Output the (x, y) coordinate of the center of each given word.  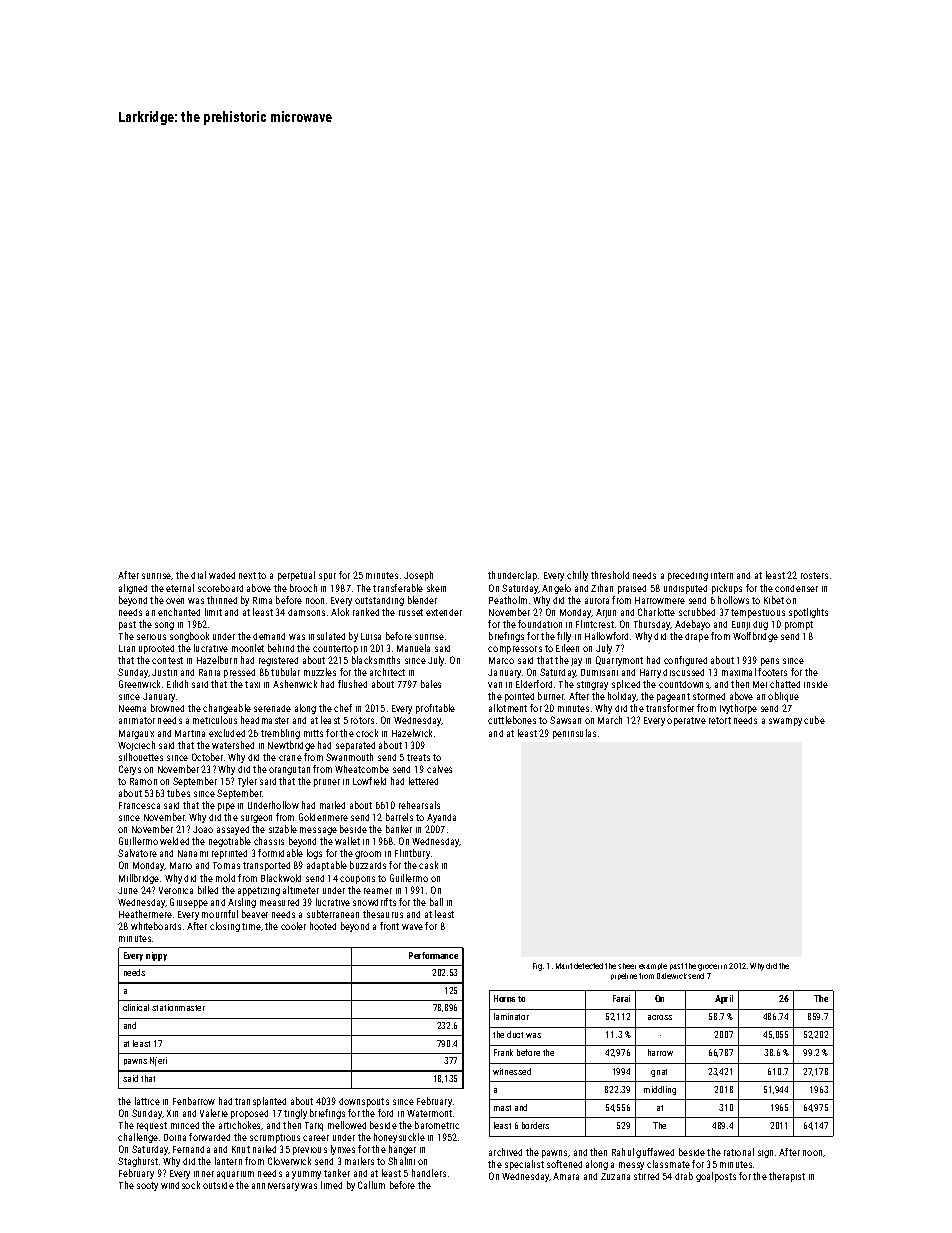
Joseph (418, 576)
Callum (371, 1185)
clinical (136, 1007)
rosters (814, 575)
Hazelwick (412, 733)
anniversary (275, 1187)
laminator (511, 1016)
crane (290, 758)
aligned (133, 589)
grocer (708, 967)
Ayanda (441, 818)
